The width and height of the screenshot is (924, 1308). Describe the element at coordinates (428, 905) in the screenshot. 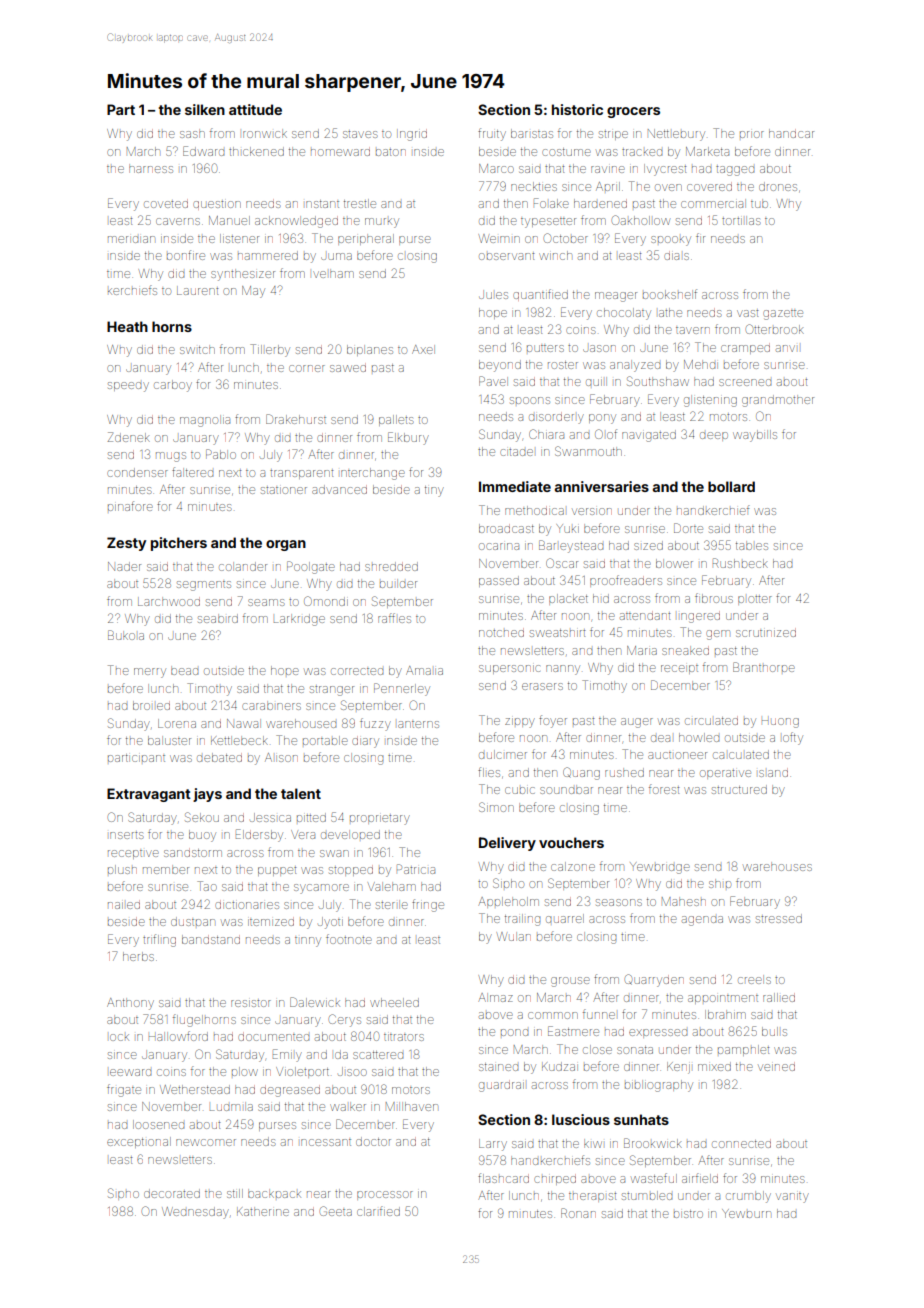

I see `fringe` at that location.
